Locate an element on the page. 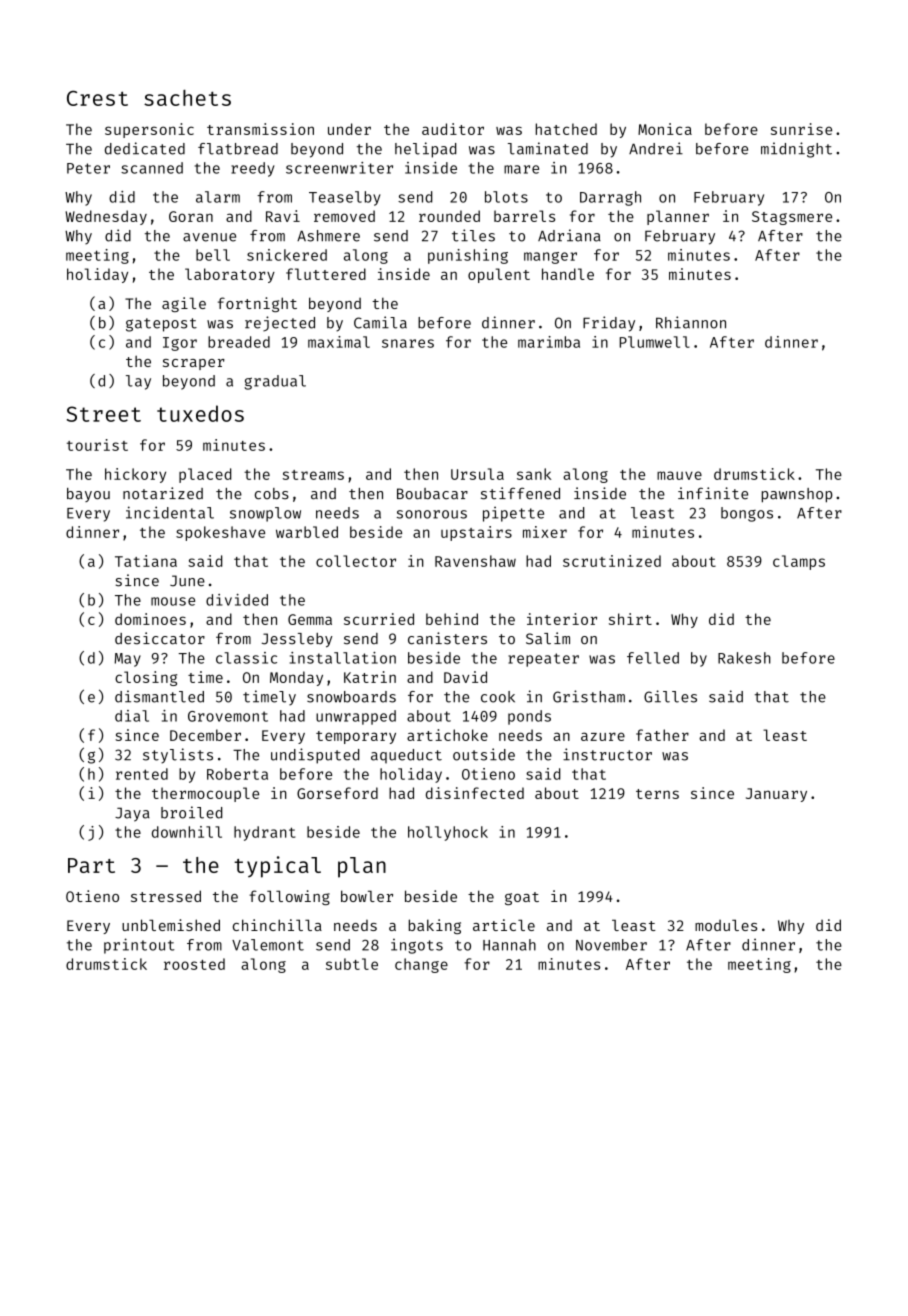 This page has height=1316, width=908. sachets is located at coordinates (187, 98).
